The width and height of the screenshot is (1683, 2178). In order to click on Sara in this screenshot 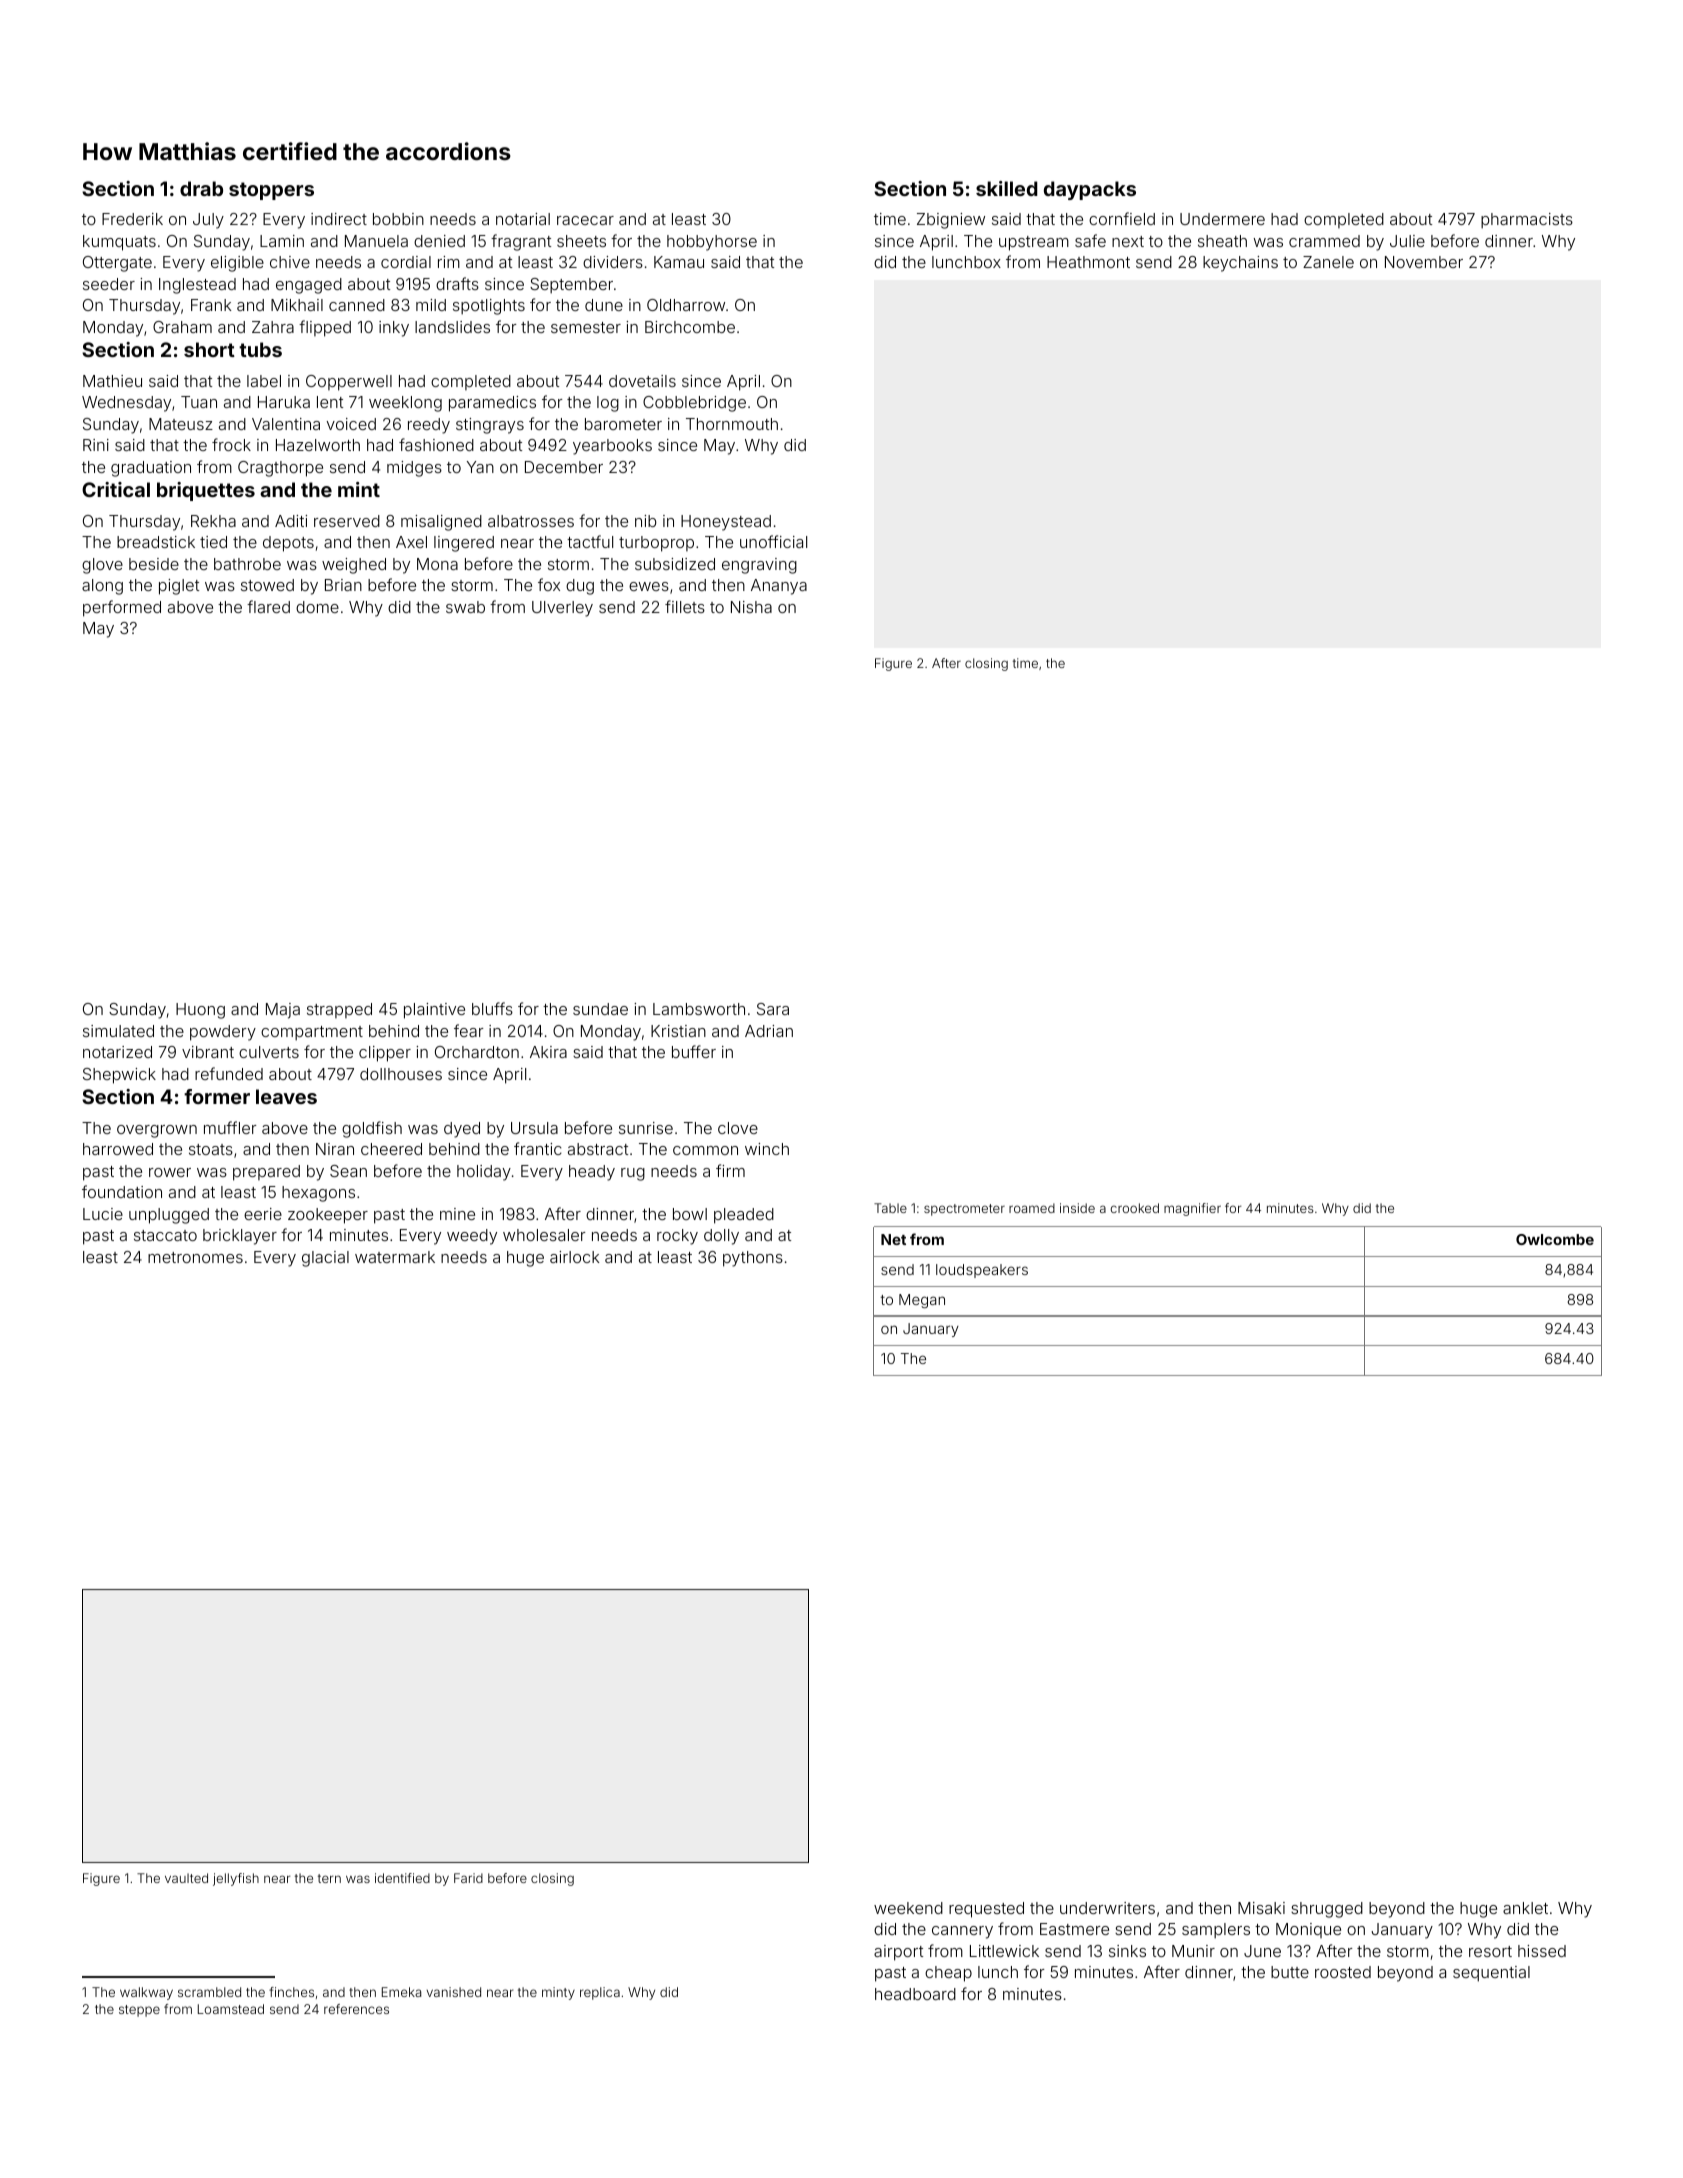, I will do `click(773, 1009)`.
